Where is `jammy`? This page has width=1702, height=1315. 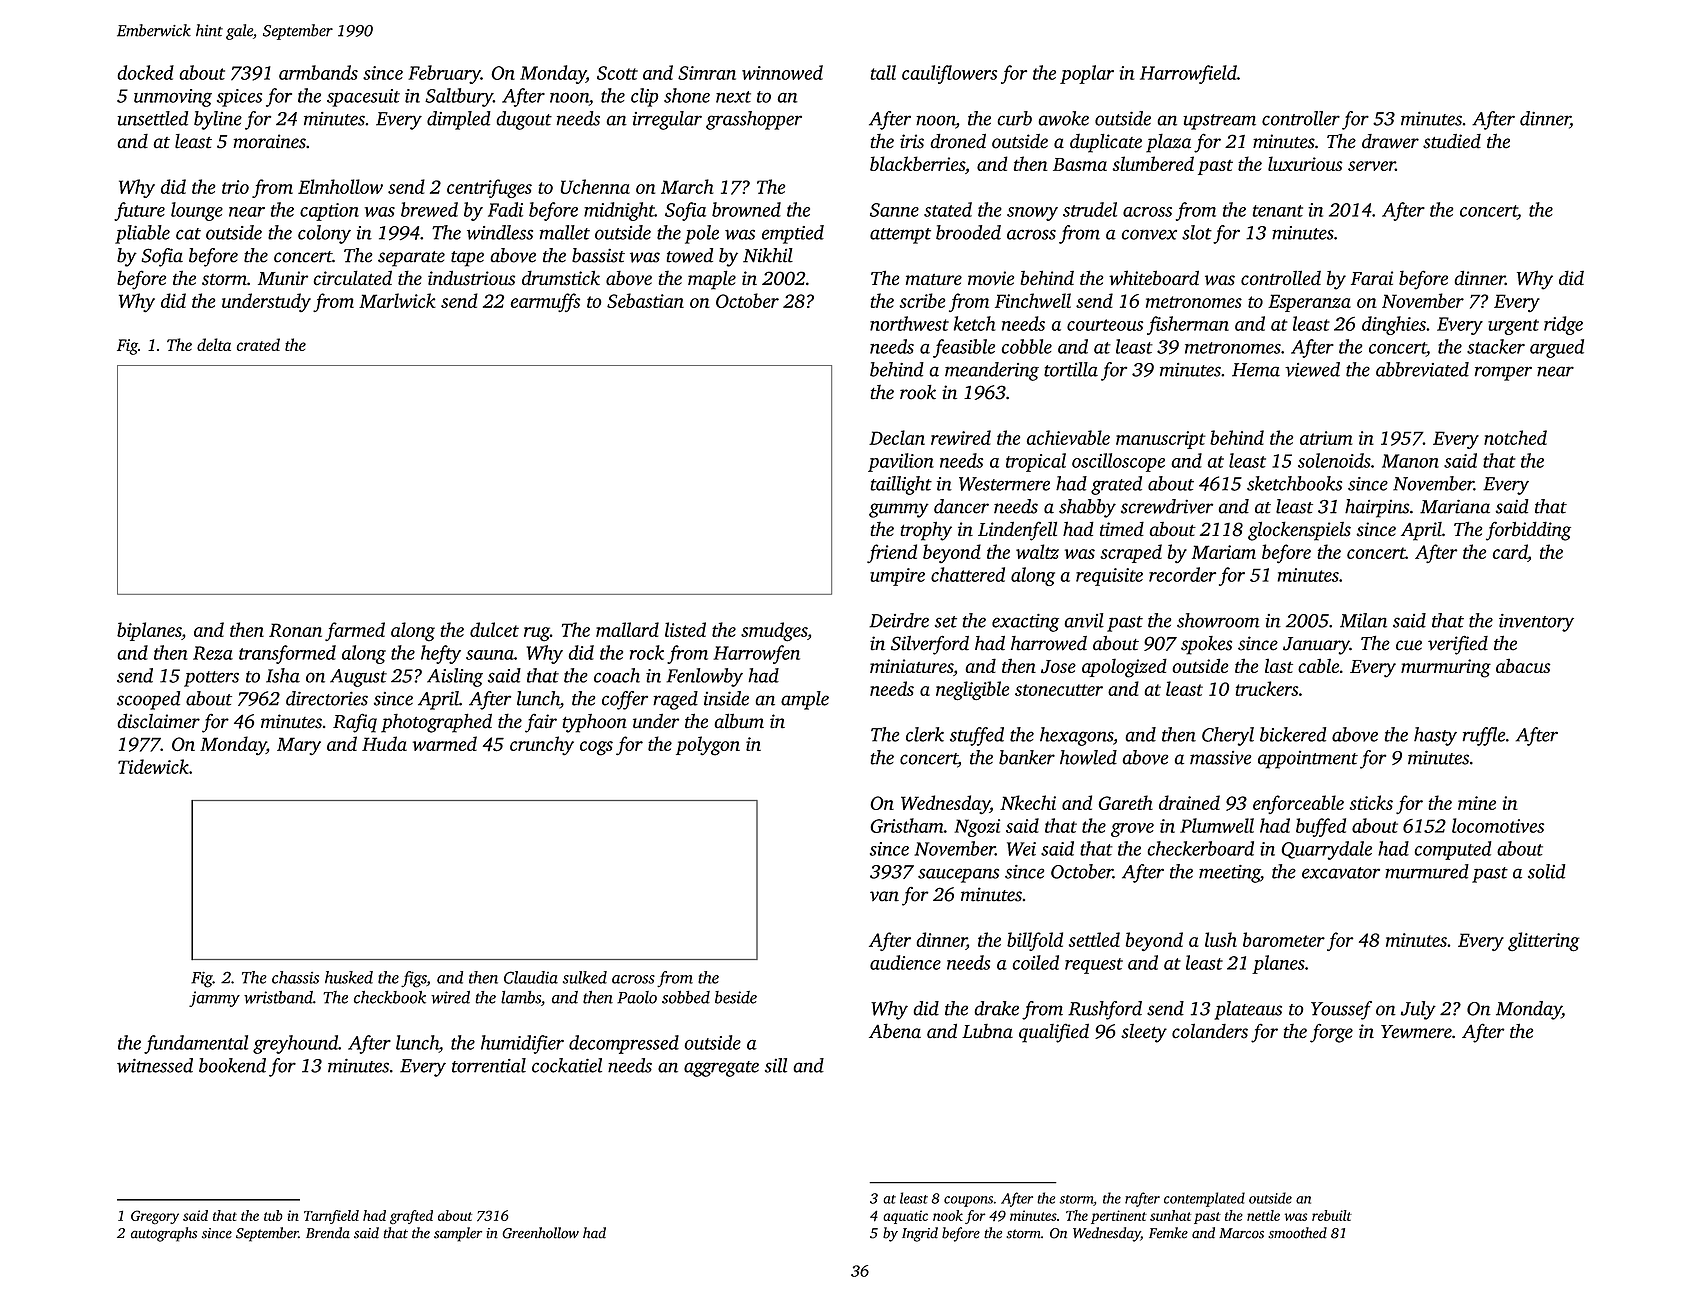 jammy is located at coordinates (214, 999).
